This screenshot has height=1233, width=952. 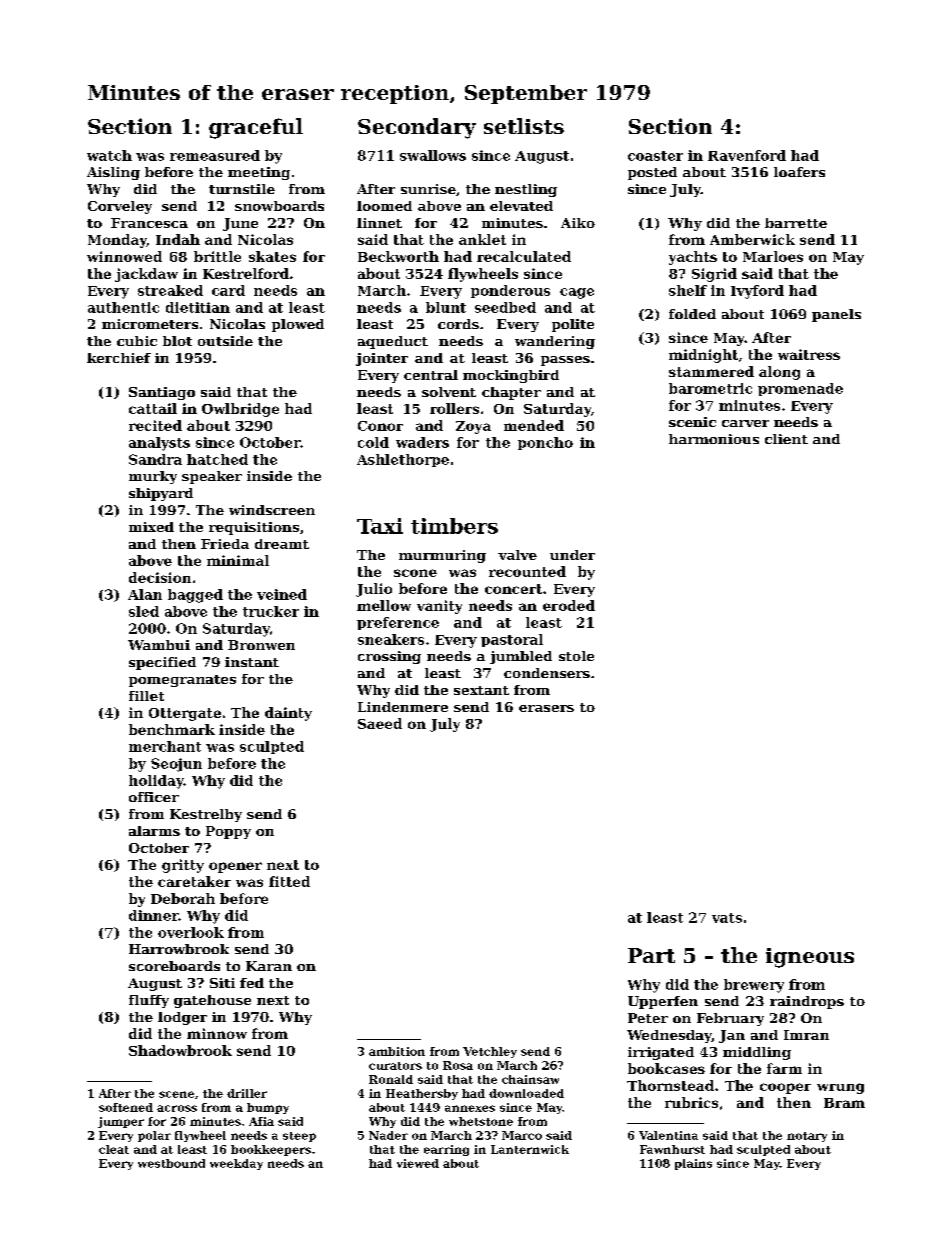 What do you see at coordinates (836, 315) in the screenshot?
I see `panels` at bounding box center [836, 315].
